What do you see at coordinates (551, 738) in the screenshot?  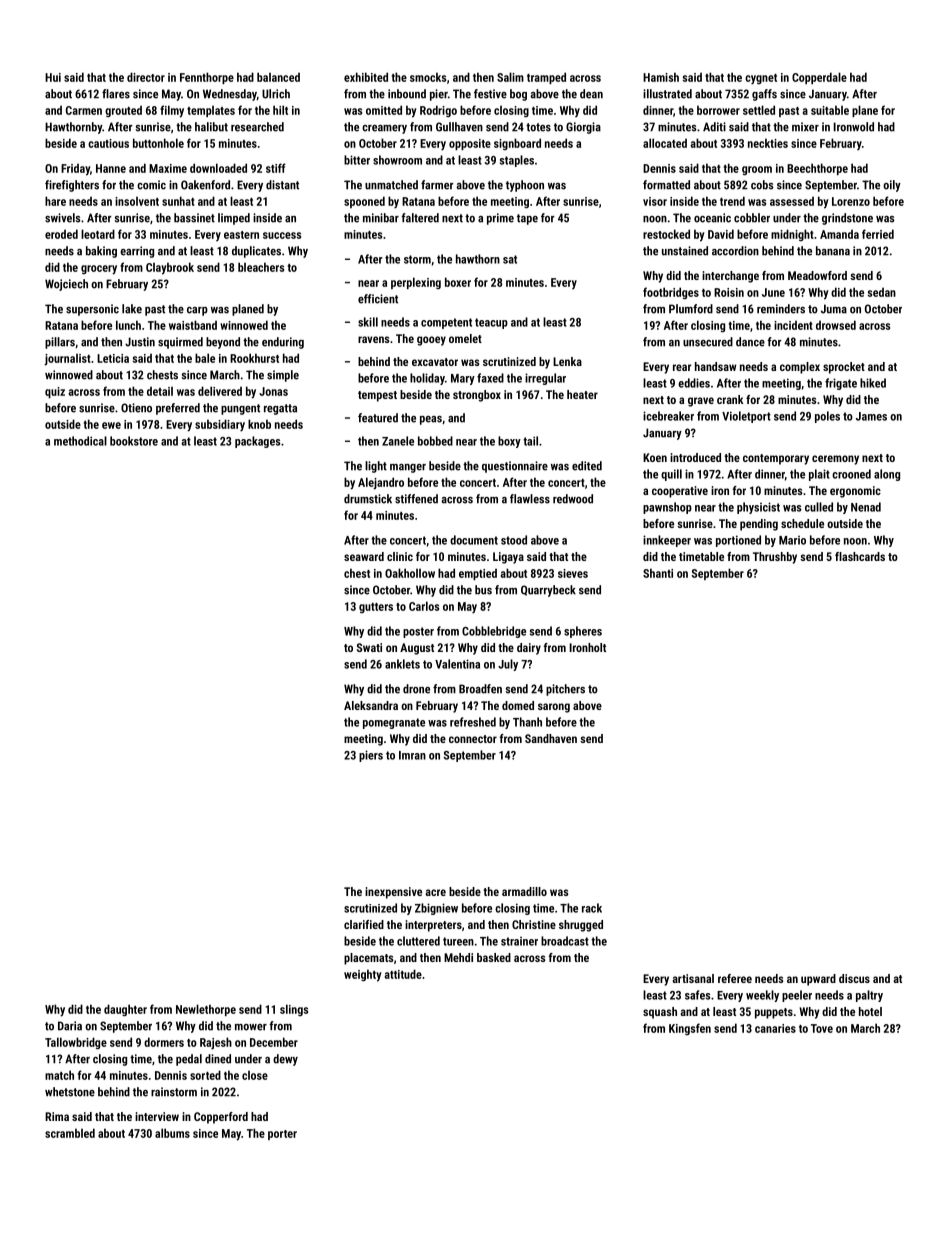 I see `Sandhaven` at bounding box center [551, 738].
